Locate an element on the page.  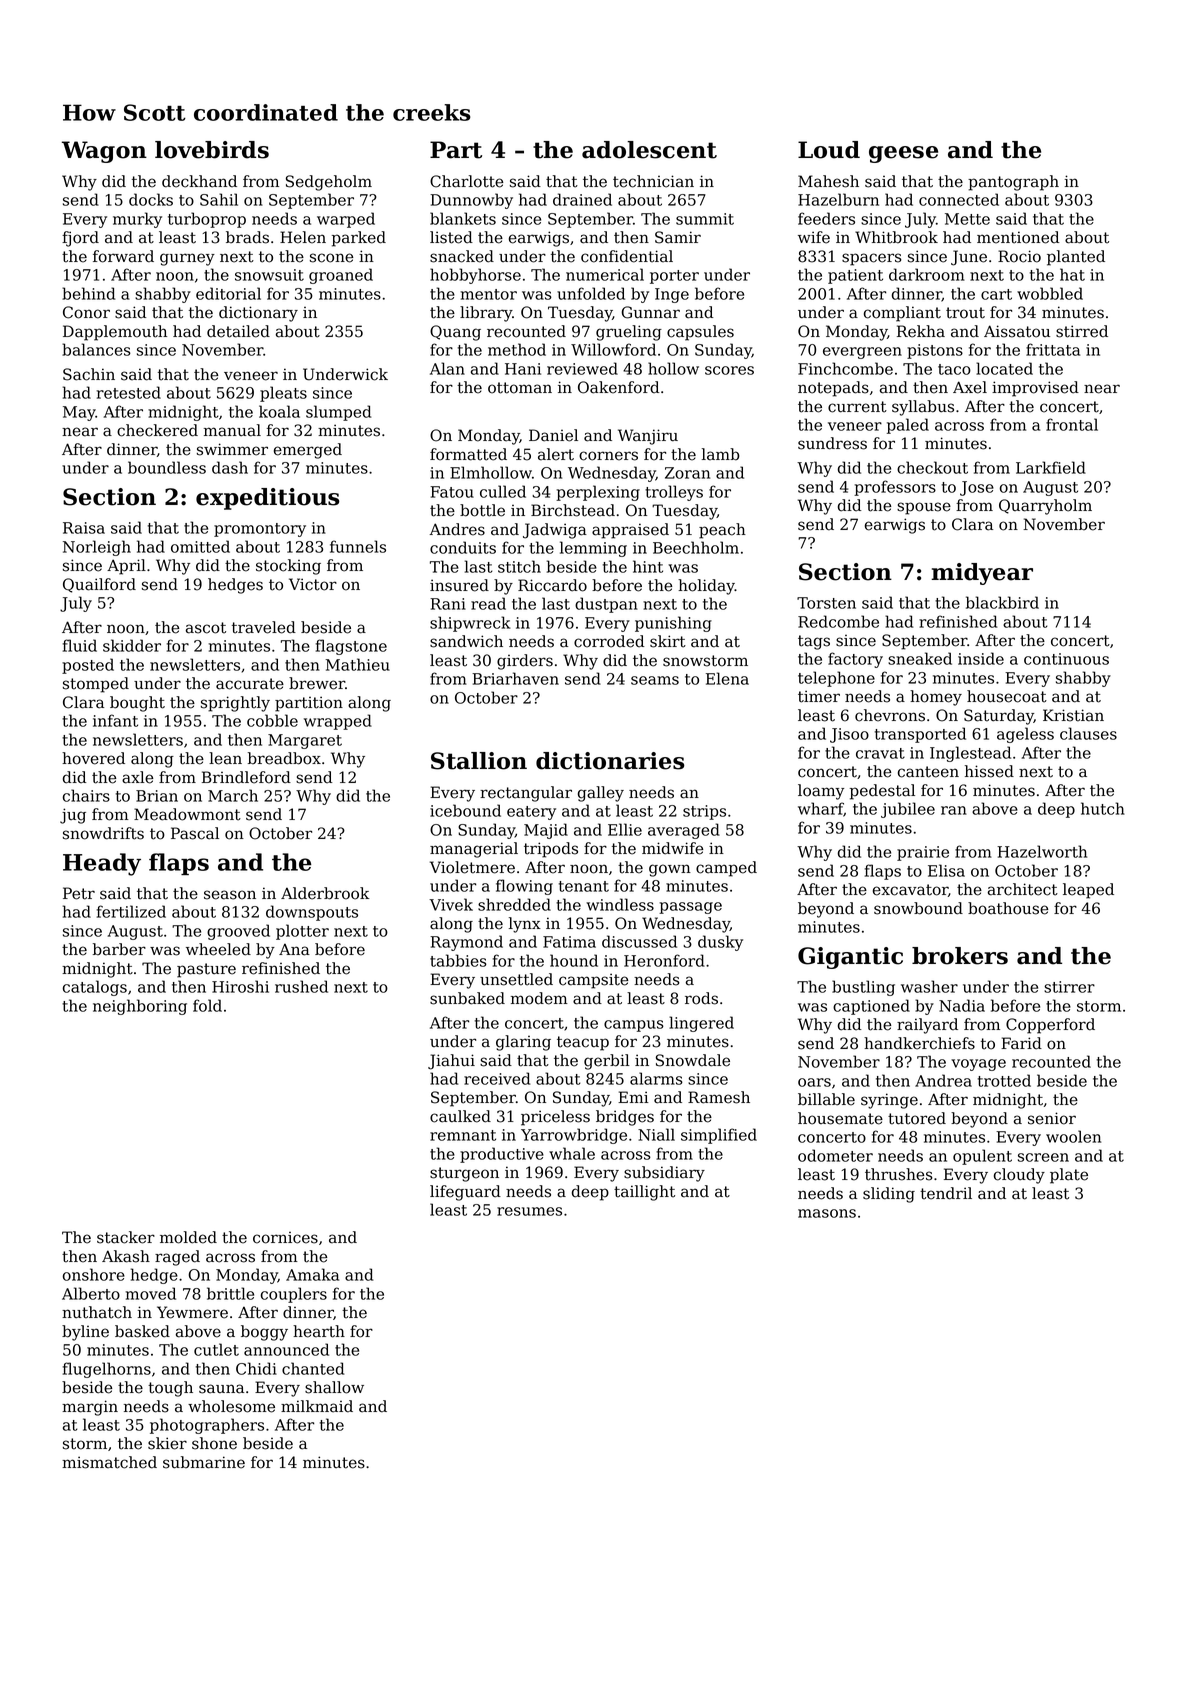
Mette is located at coordinates (967, 219).
